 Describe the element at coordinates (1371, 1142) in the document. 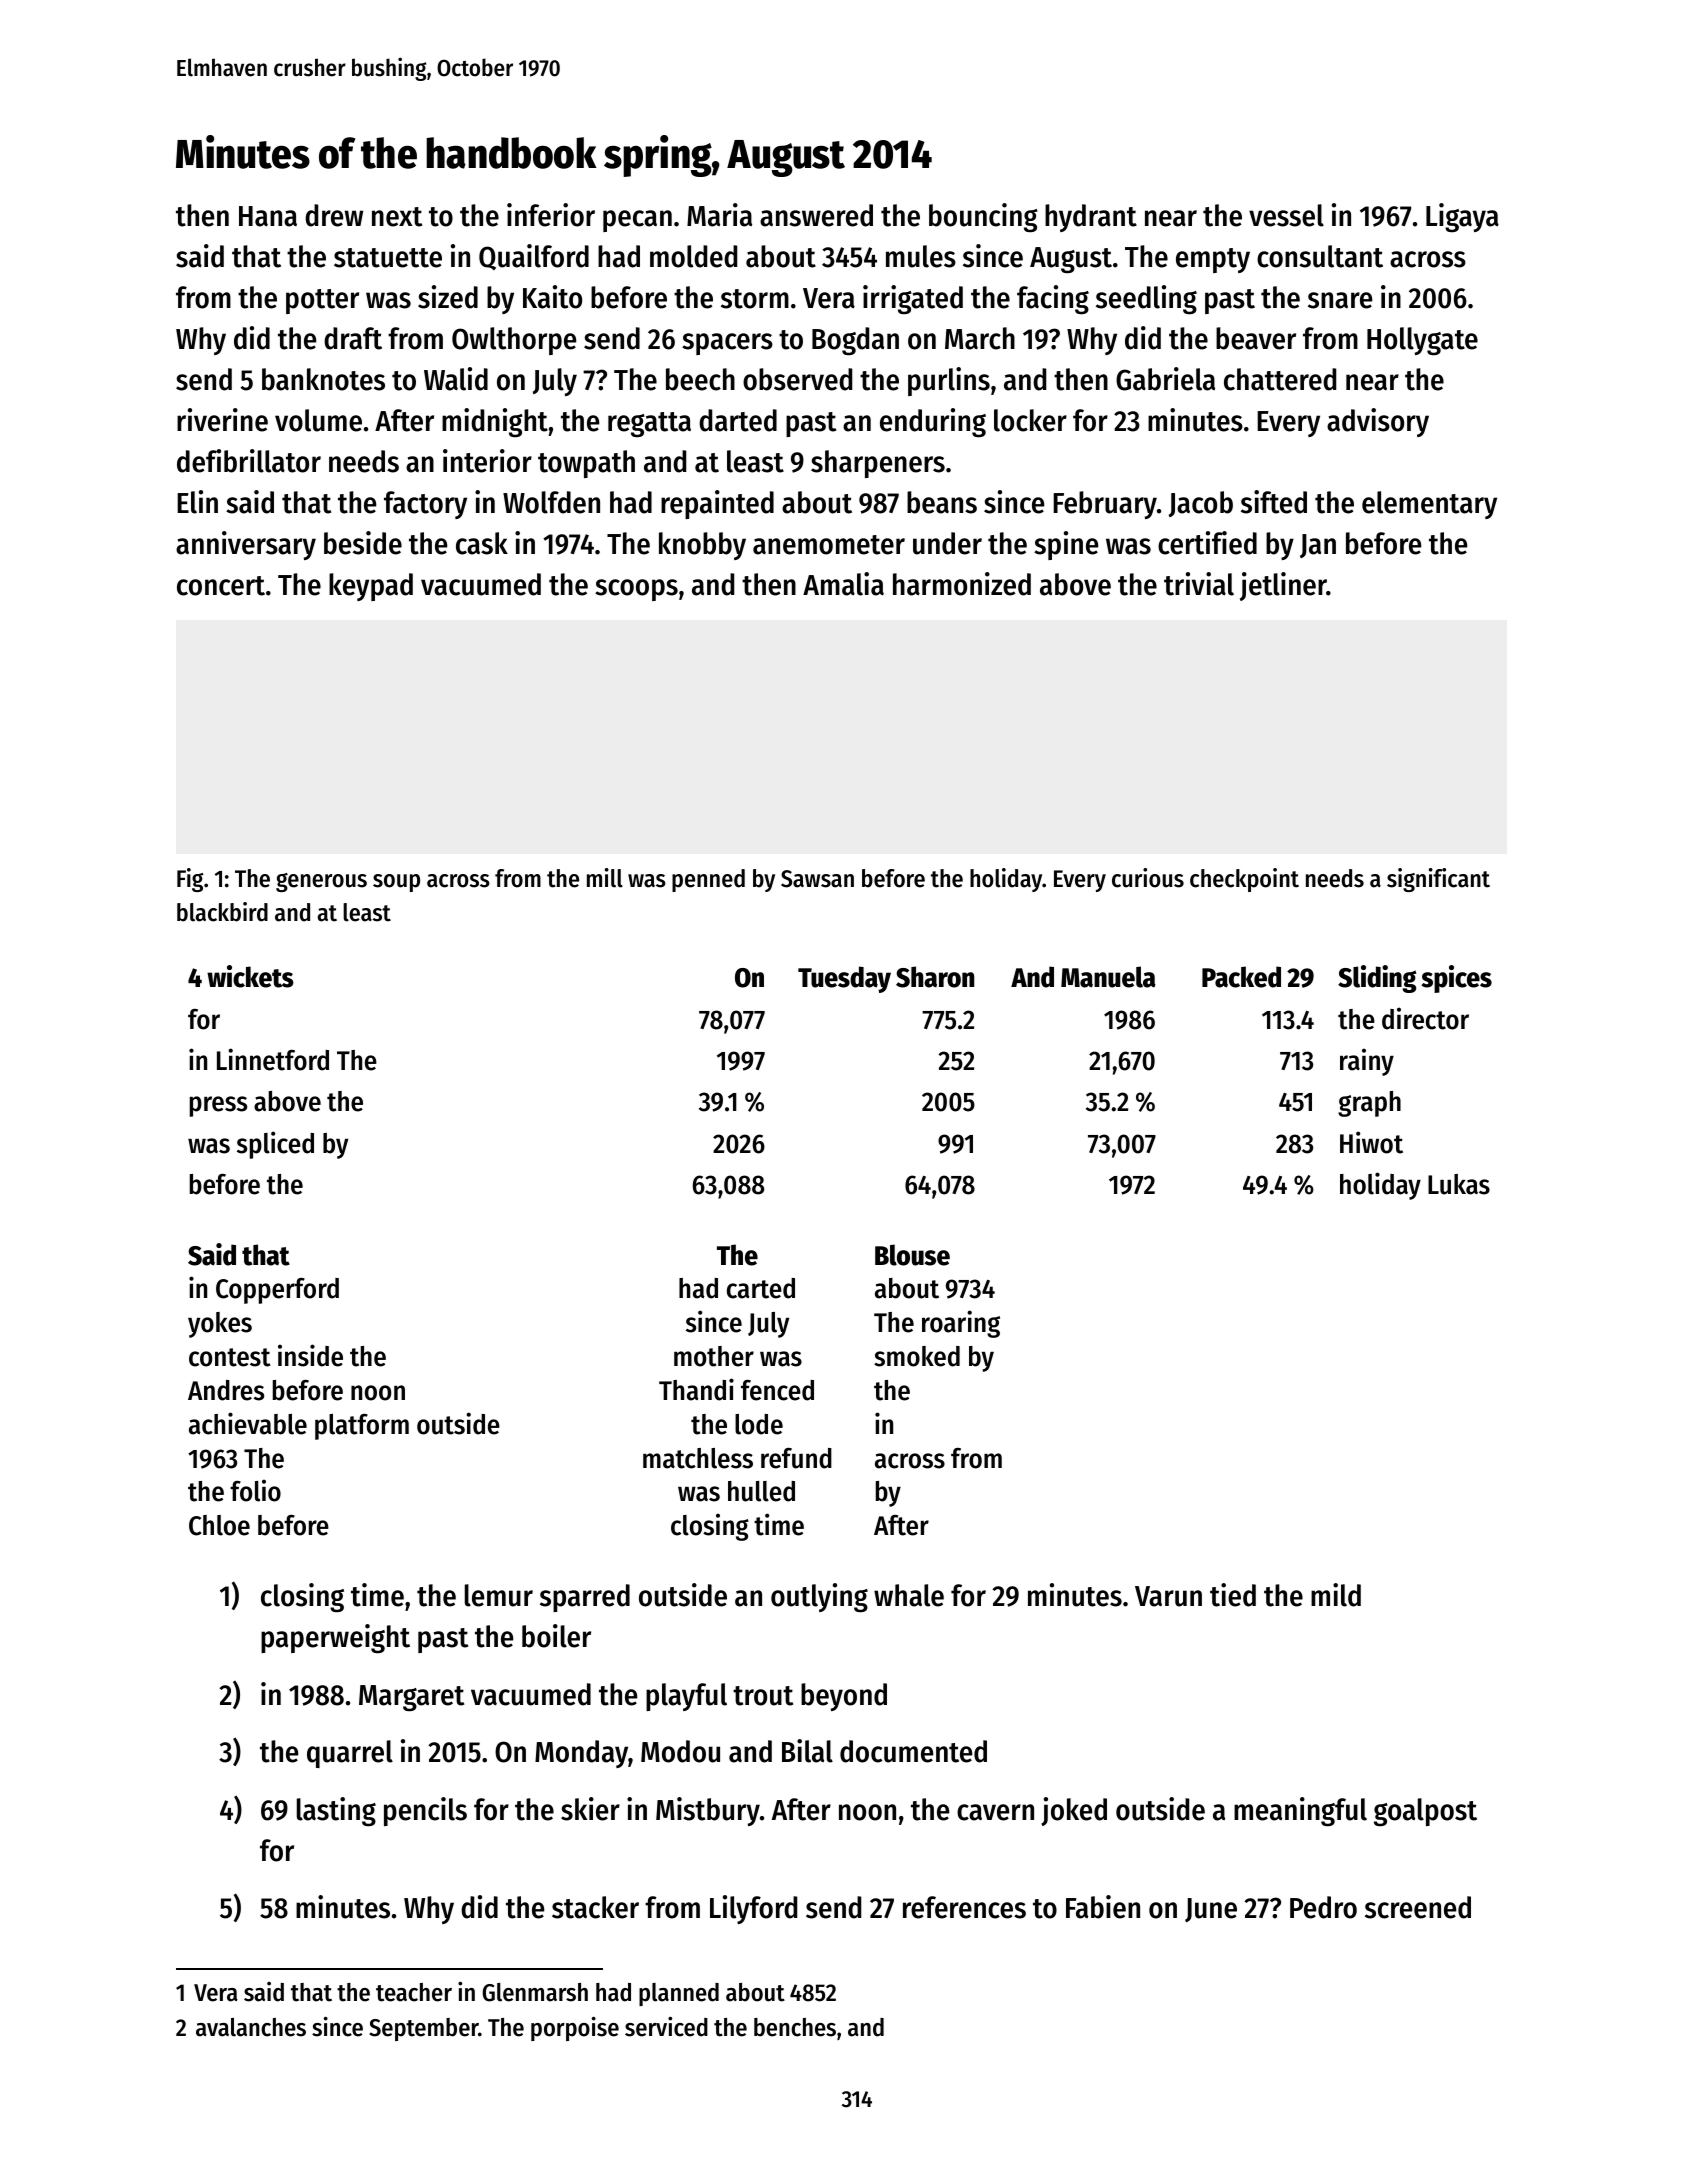

I see `Hiwot` at that location.
